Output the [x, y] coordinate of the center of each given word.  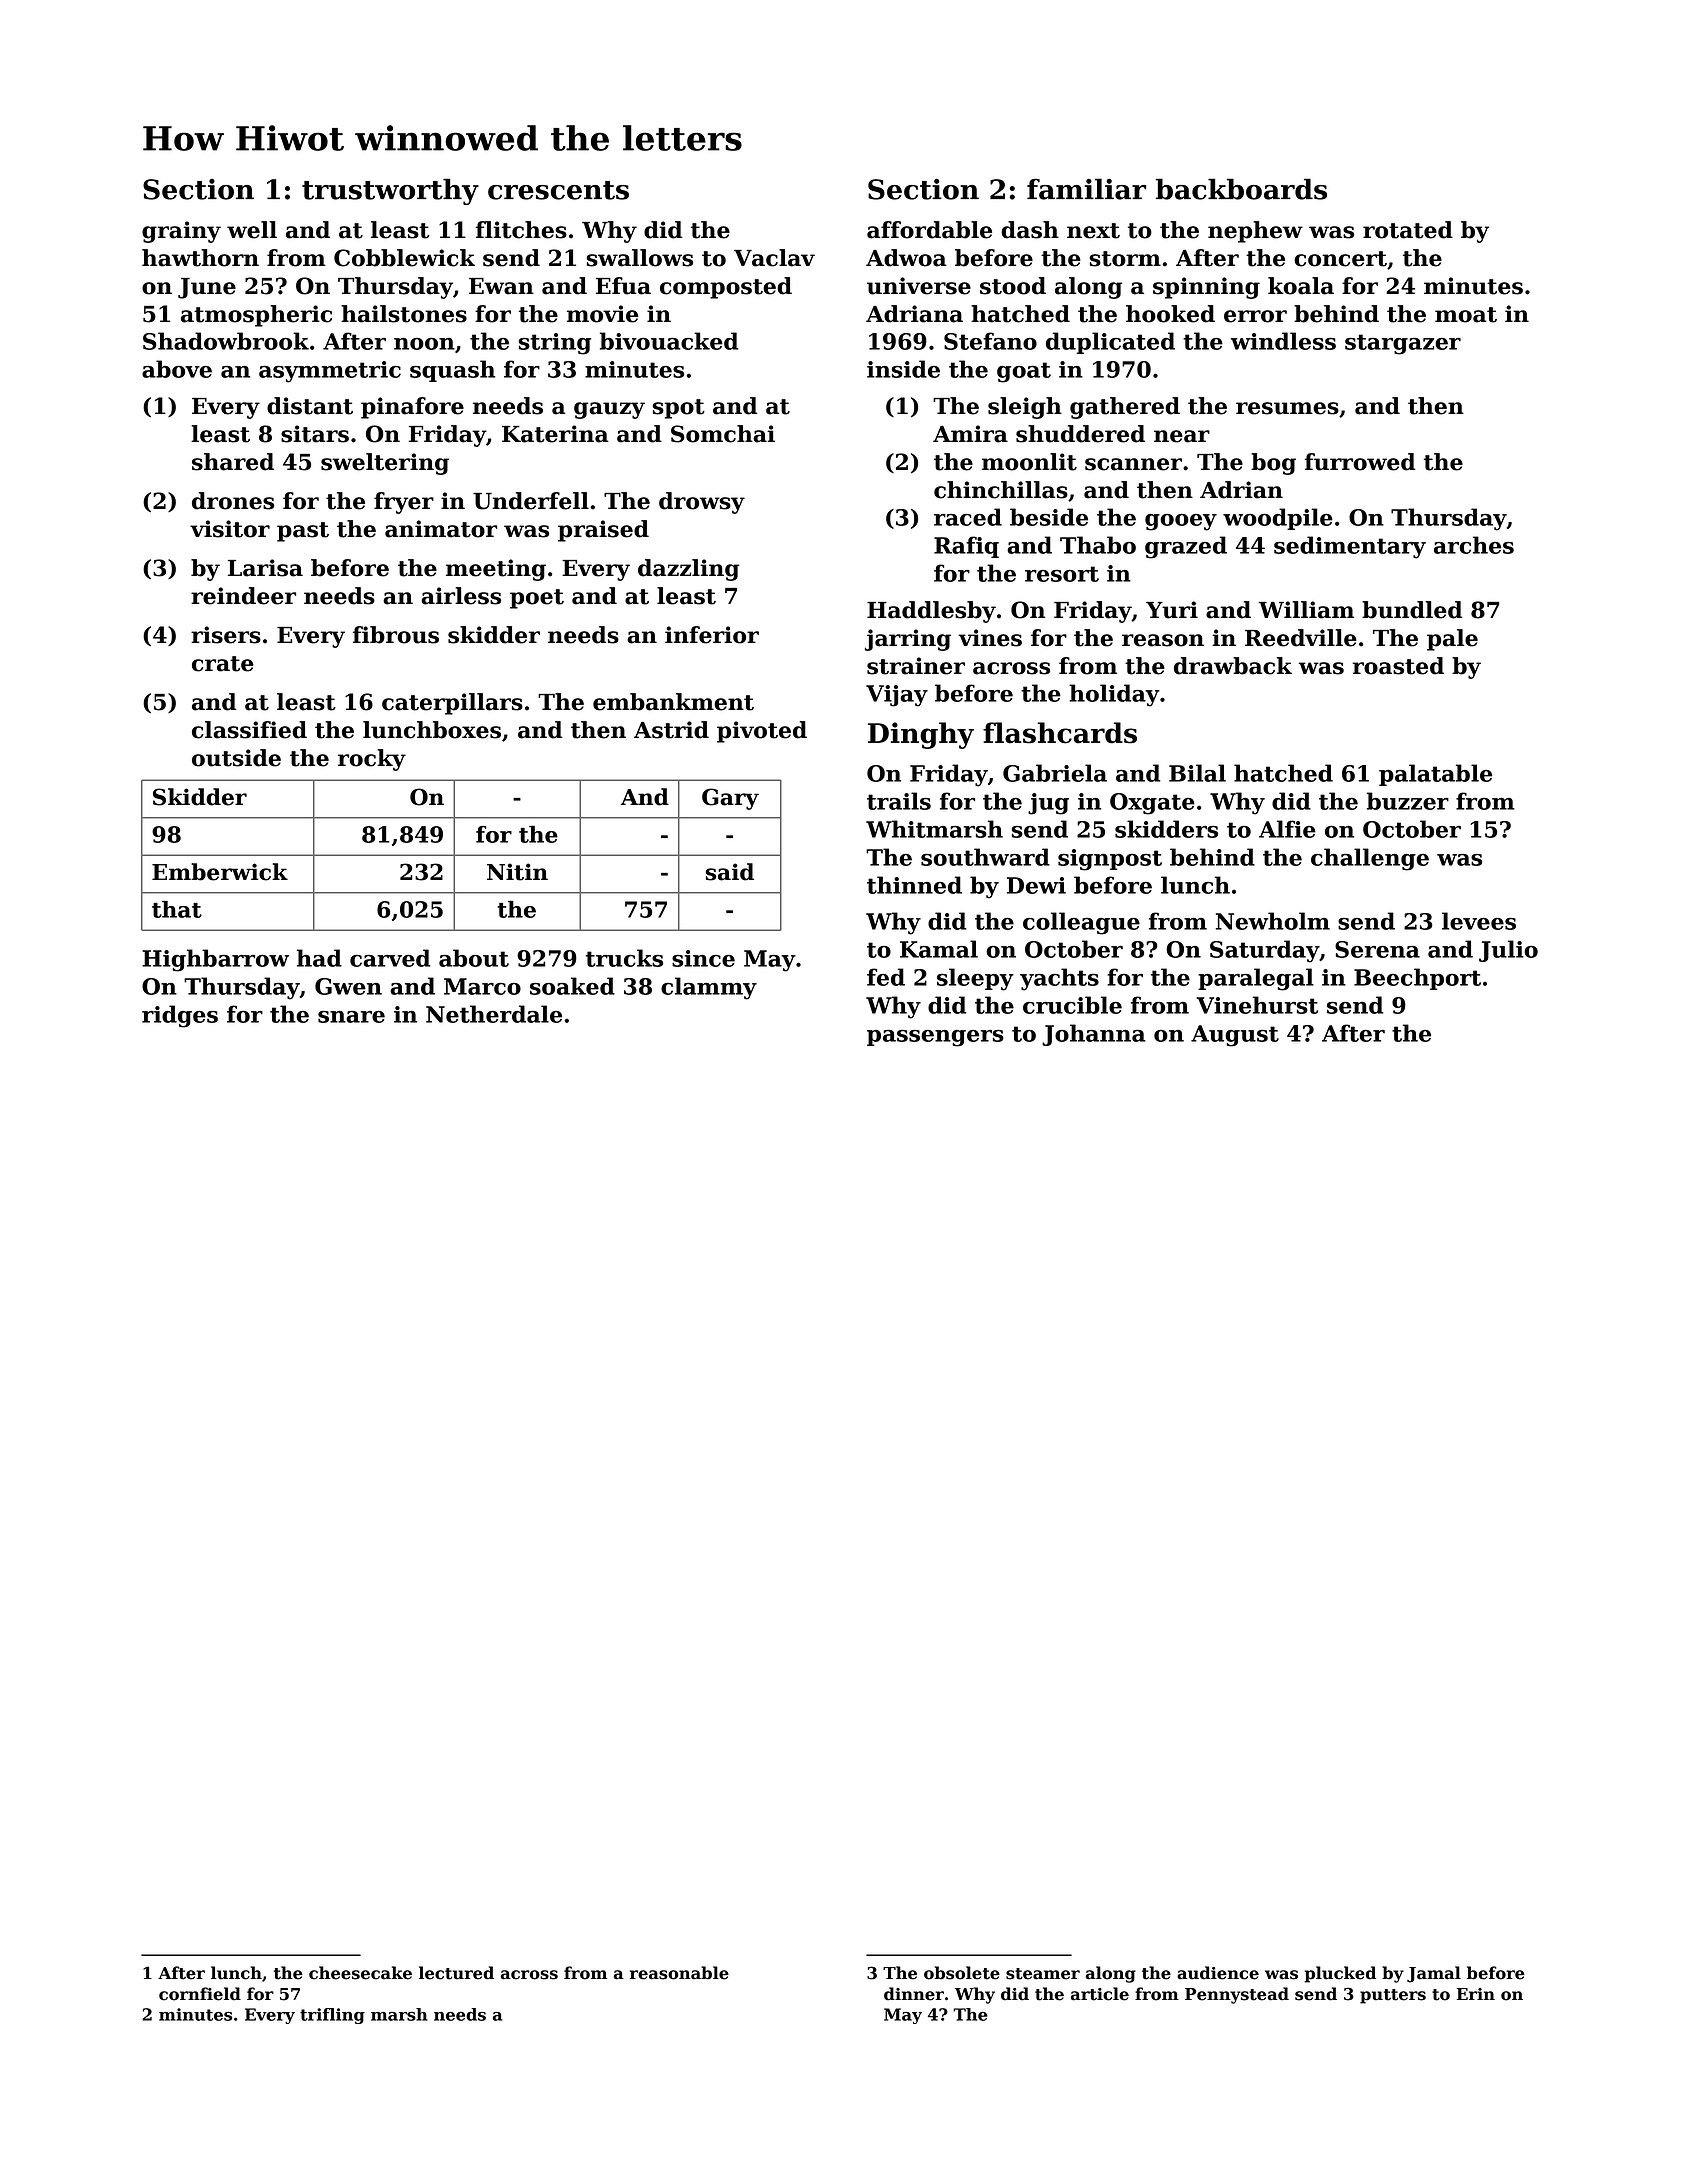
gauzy [609, 410]
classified [249, 730]
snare [351, 1017]
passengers [935, 1038]
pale [1452, 640]
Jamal [1434, 1974]
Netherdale [494, 1014]
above [177, 369]
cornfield [200, 1994]
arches [1474, 545]
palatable [1435, 775]
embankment [673, 702]
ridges [180, 1016]
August [1235, 1036]
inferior [712, 635]
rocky [372, 760]
